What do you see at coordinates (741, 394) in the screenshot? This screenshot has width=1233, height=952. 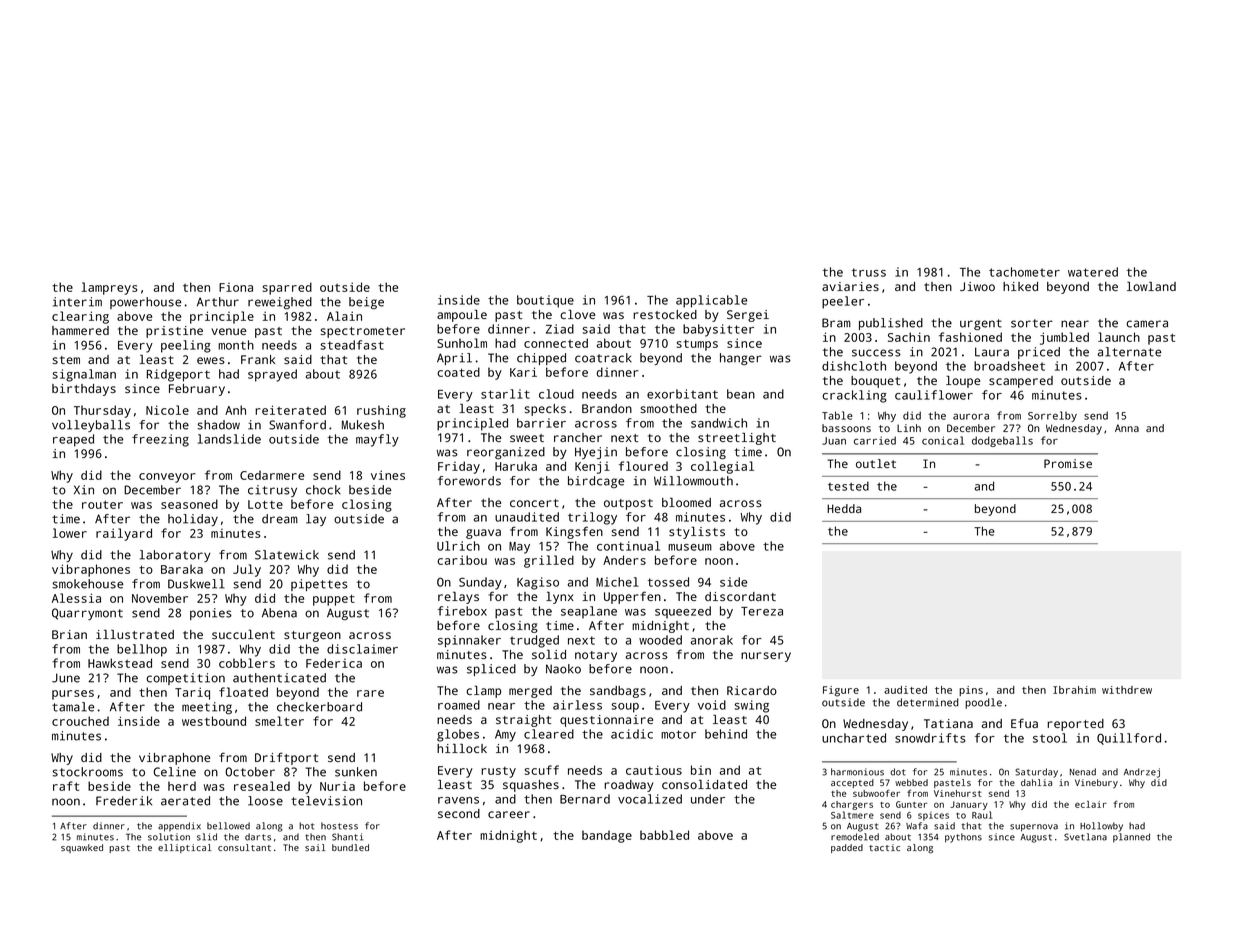 I see `bean` at bounding box center [741, 394].
